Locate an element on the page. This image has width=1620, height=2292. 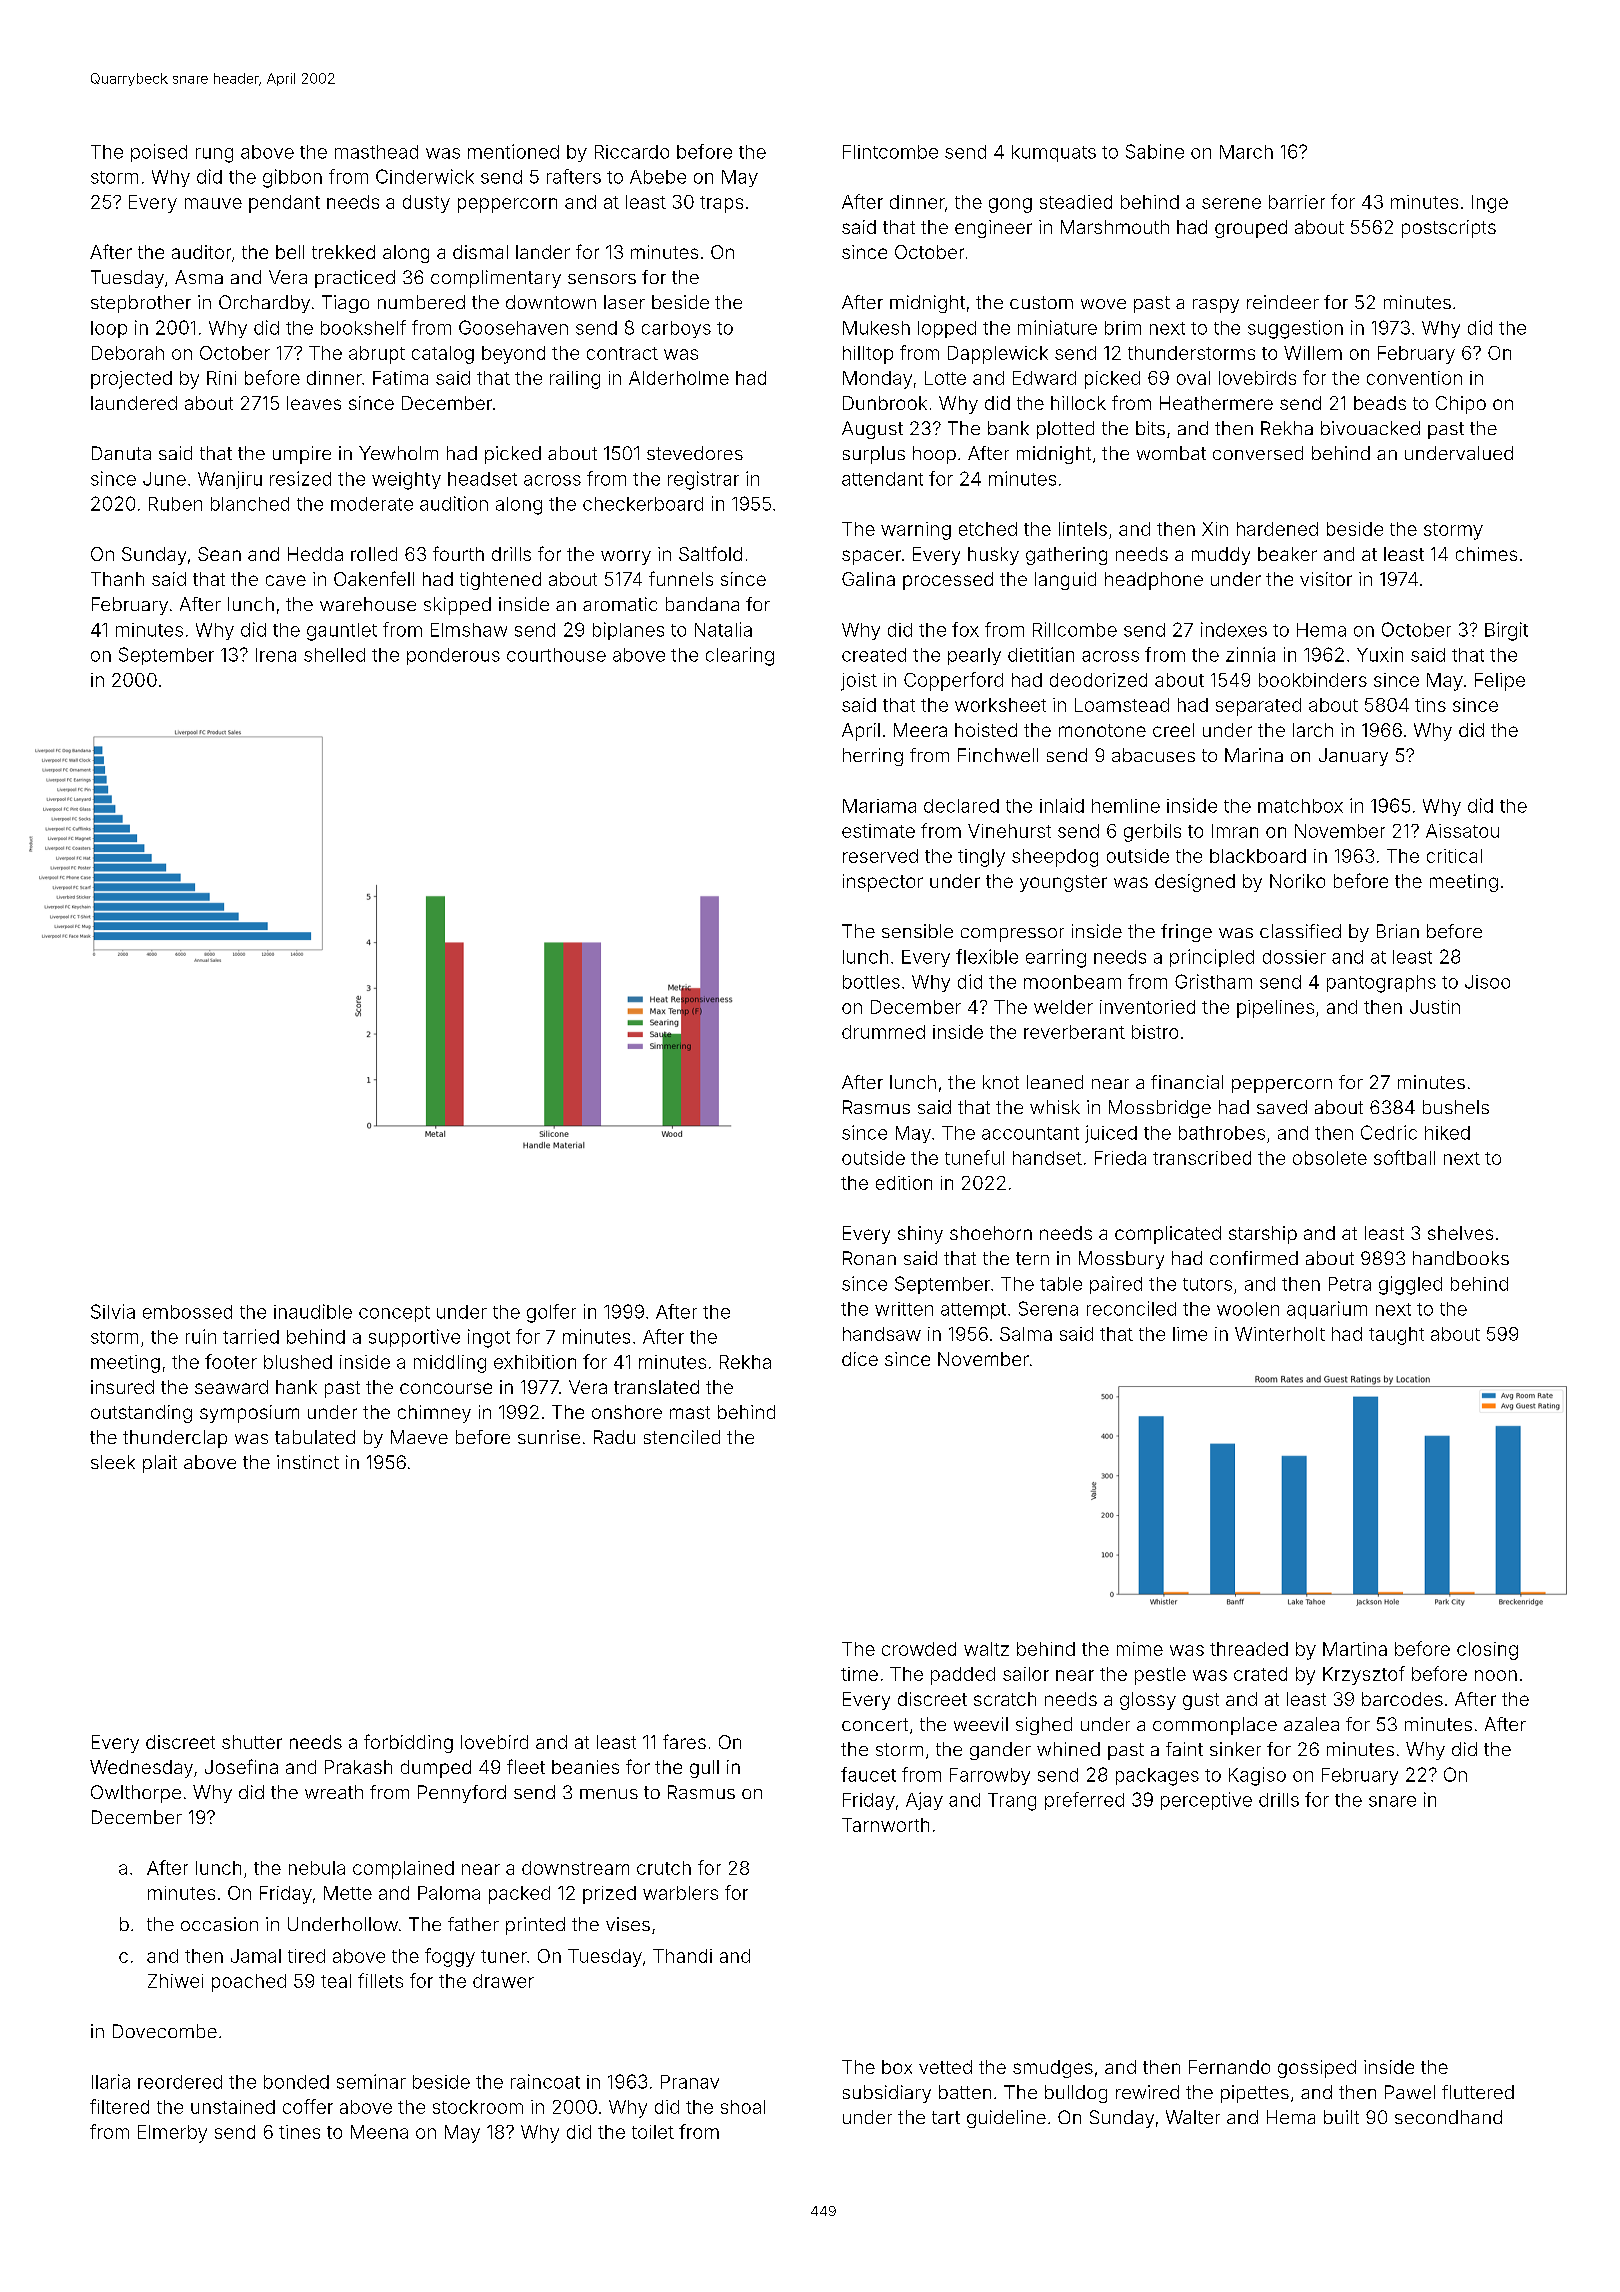
stenciled is located at coordinates (682, 1437).
